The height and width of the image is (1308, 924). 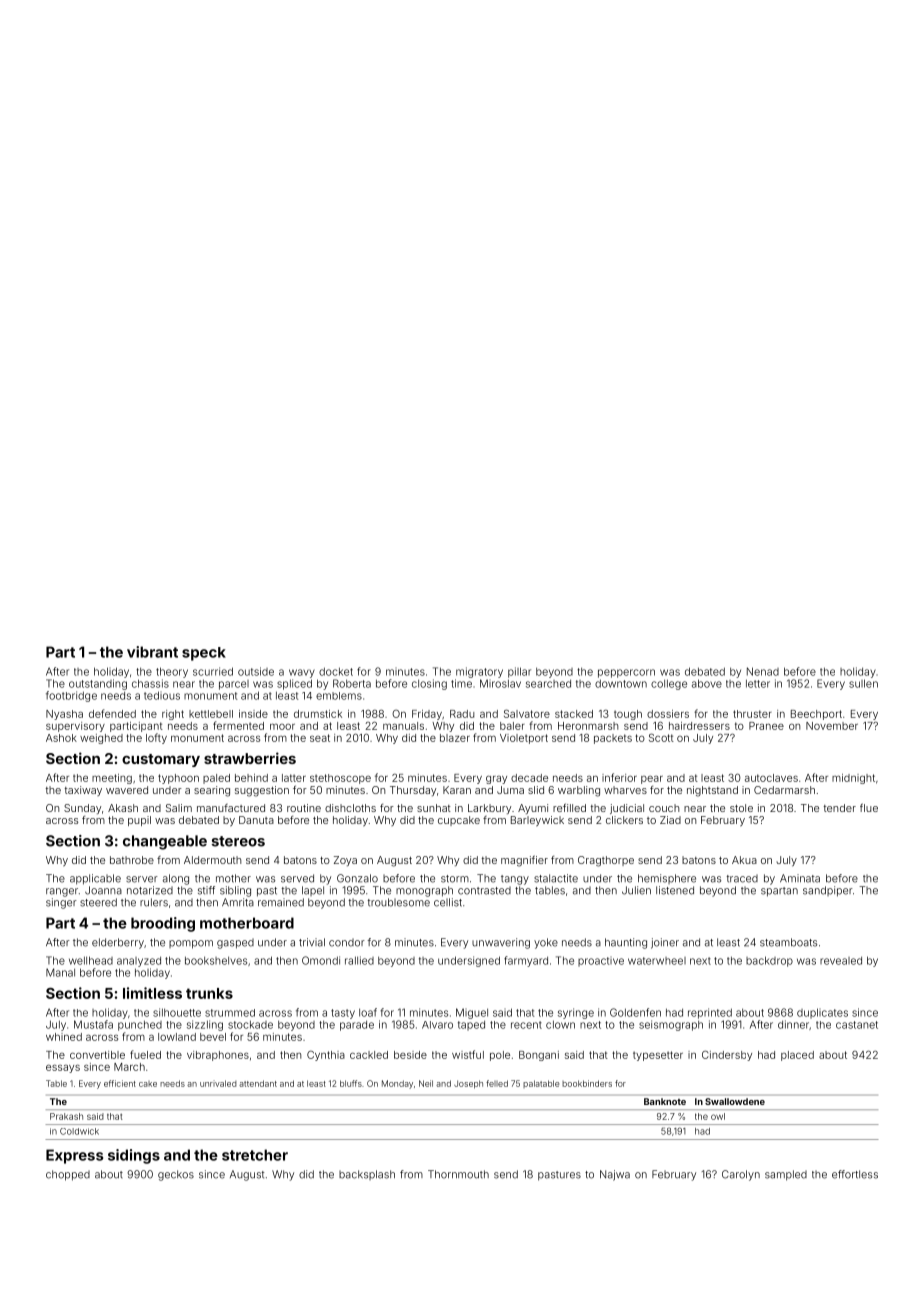 What do you see at coordinates (359, 960) in the image?
I see `rallied` at bounding box center [359, 960].
